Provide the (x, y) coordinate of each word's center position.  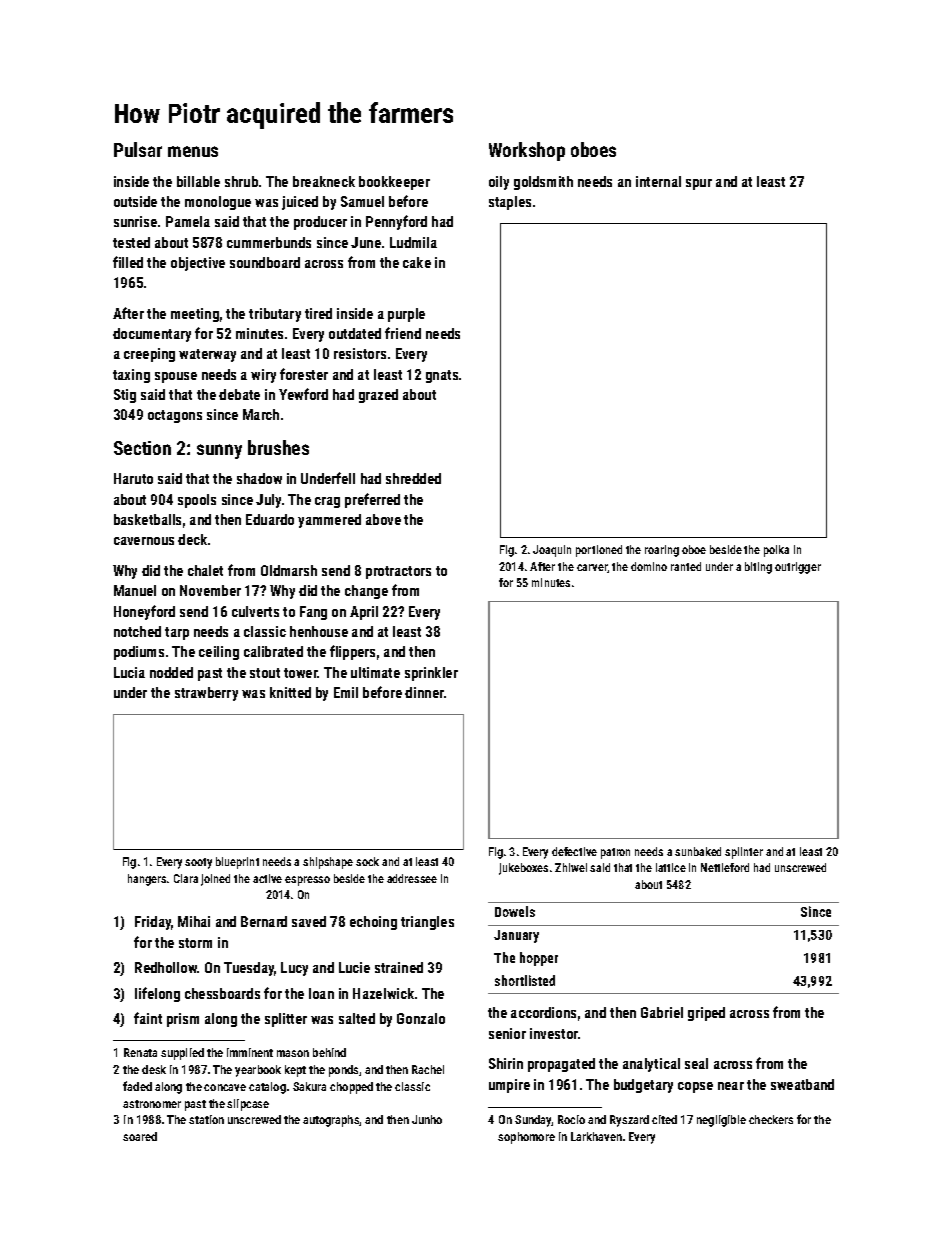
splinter (744, 853)
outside (135, 201)
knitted (290, 692)
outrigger (798, 568)
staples (510, 203)
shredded (413, 478)
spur (699, 184)
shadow (259, 478)
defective (574, 851)
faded (137, 1086)
